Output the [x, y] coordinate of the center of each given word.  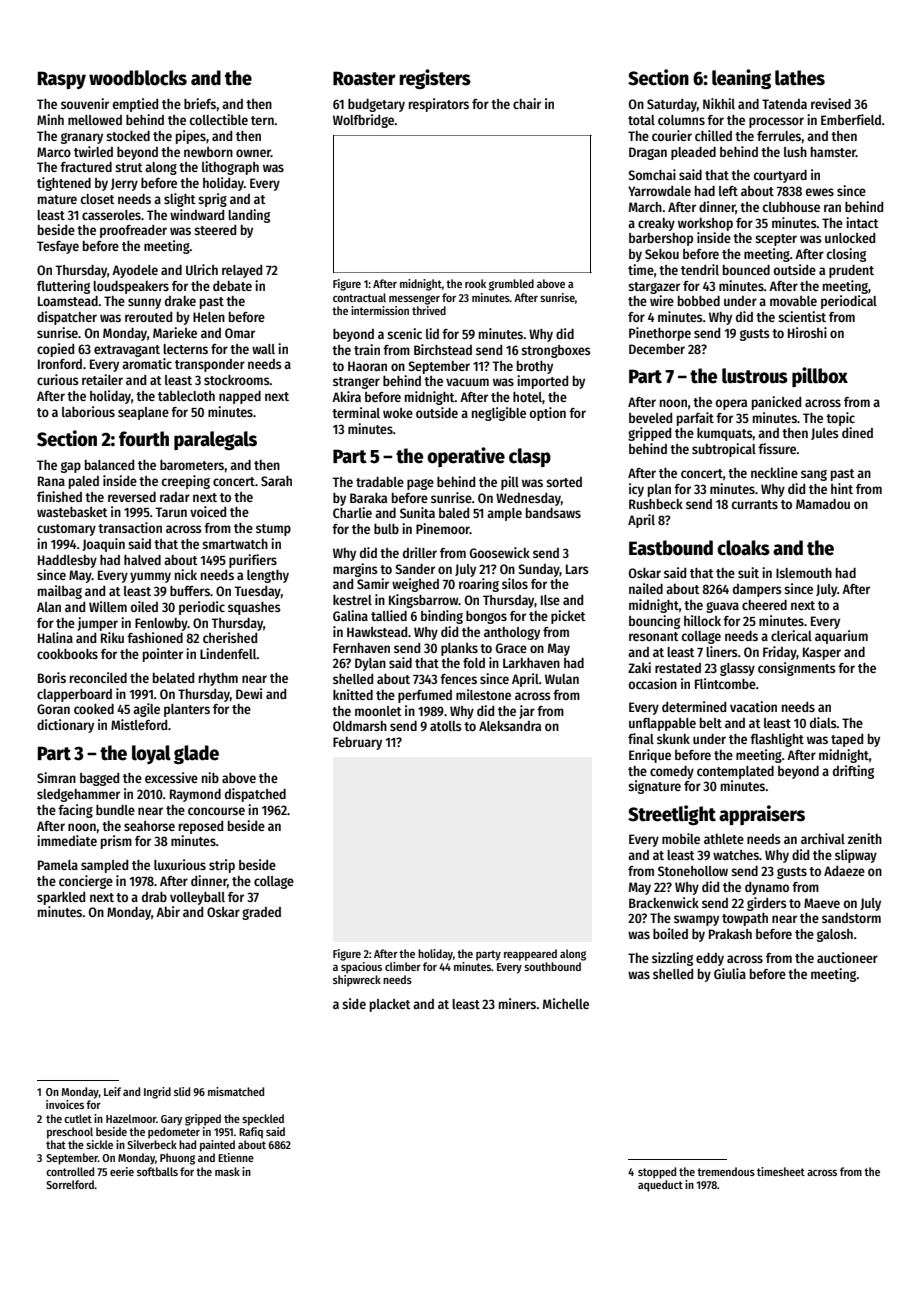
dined [857, 432]
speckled [263, 1120]
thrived [429, 310]
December [657, 349]
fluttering [63, 287]
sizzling [672, 959]
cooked [94, 709]
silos [515, 583]
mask [227, 1171]
